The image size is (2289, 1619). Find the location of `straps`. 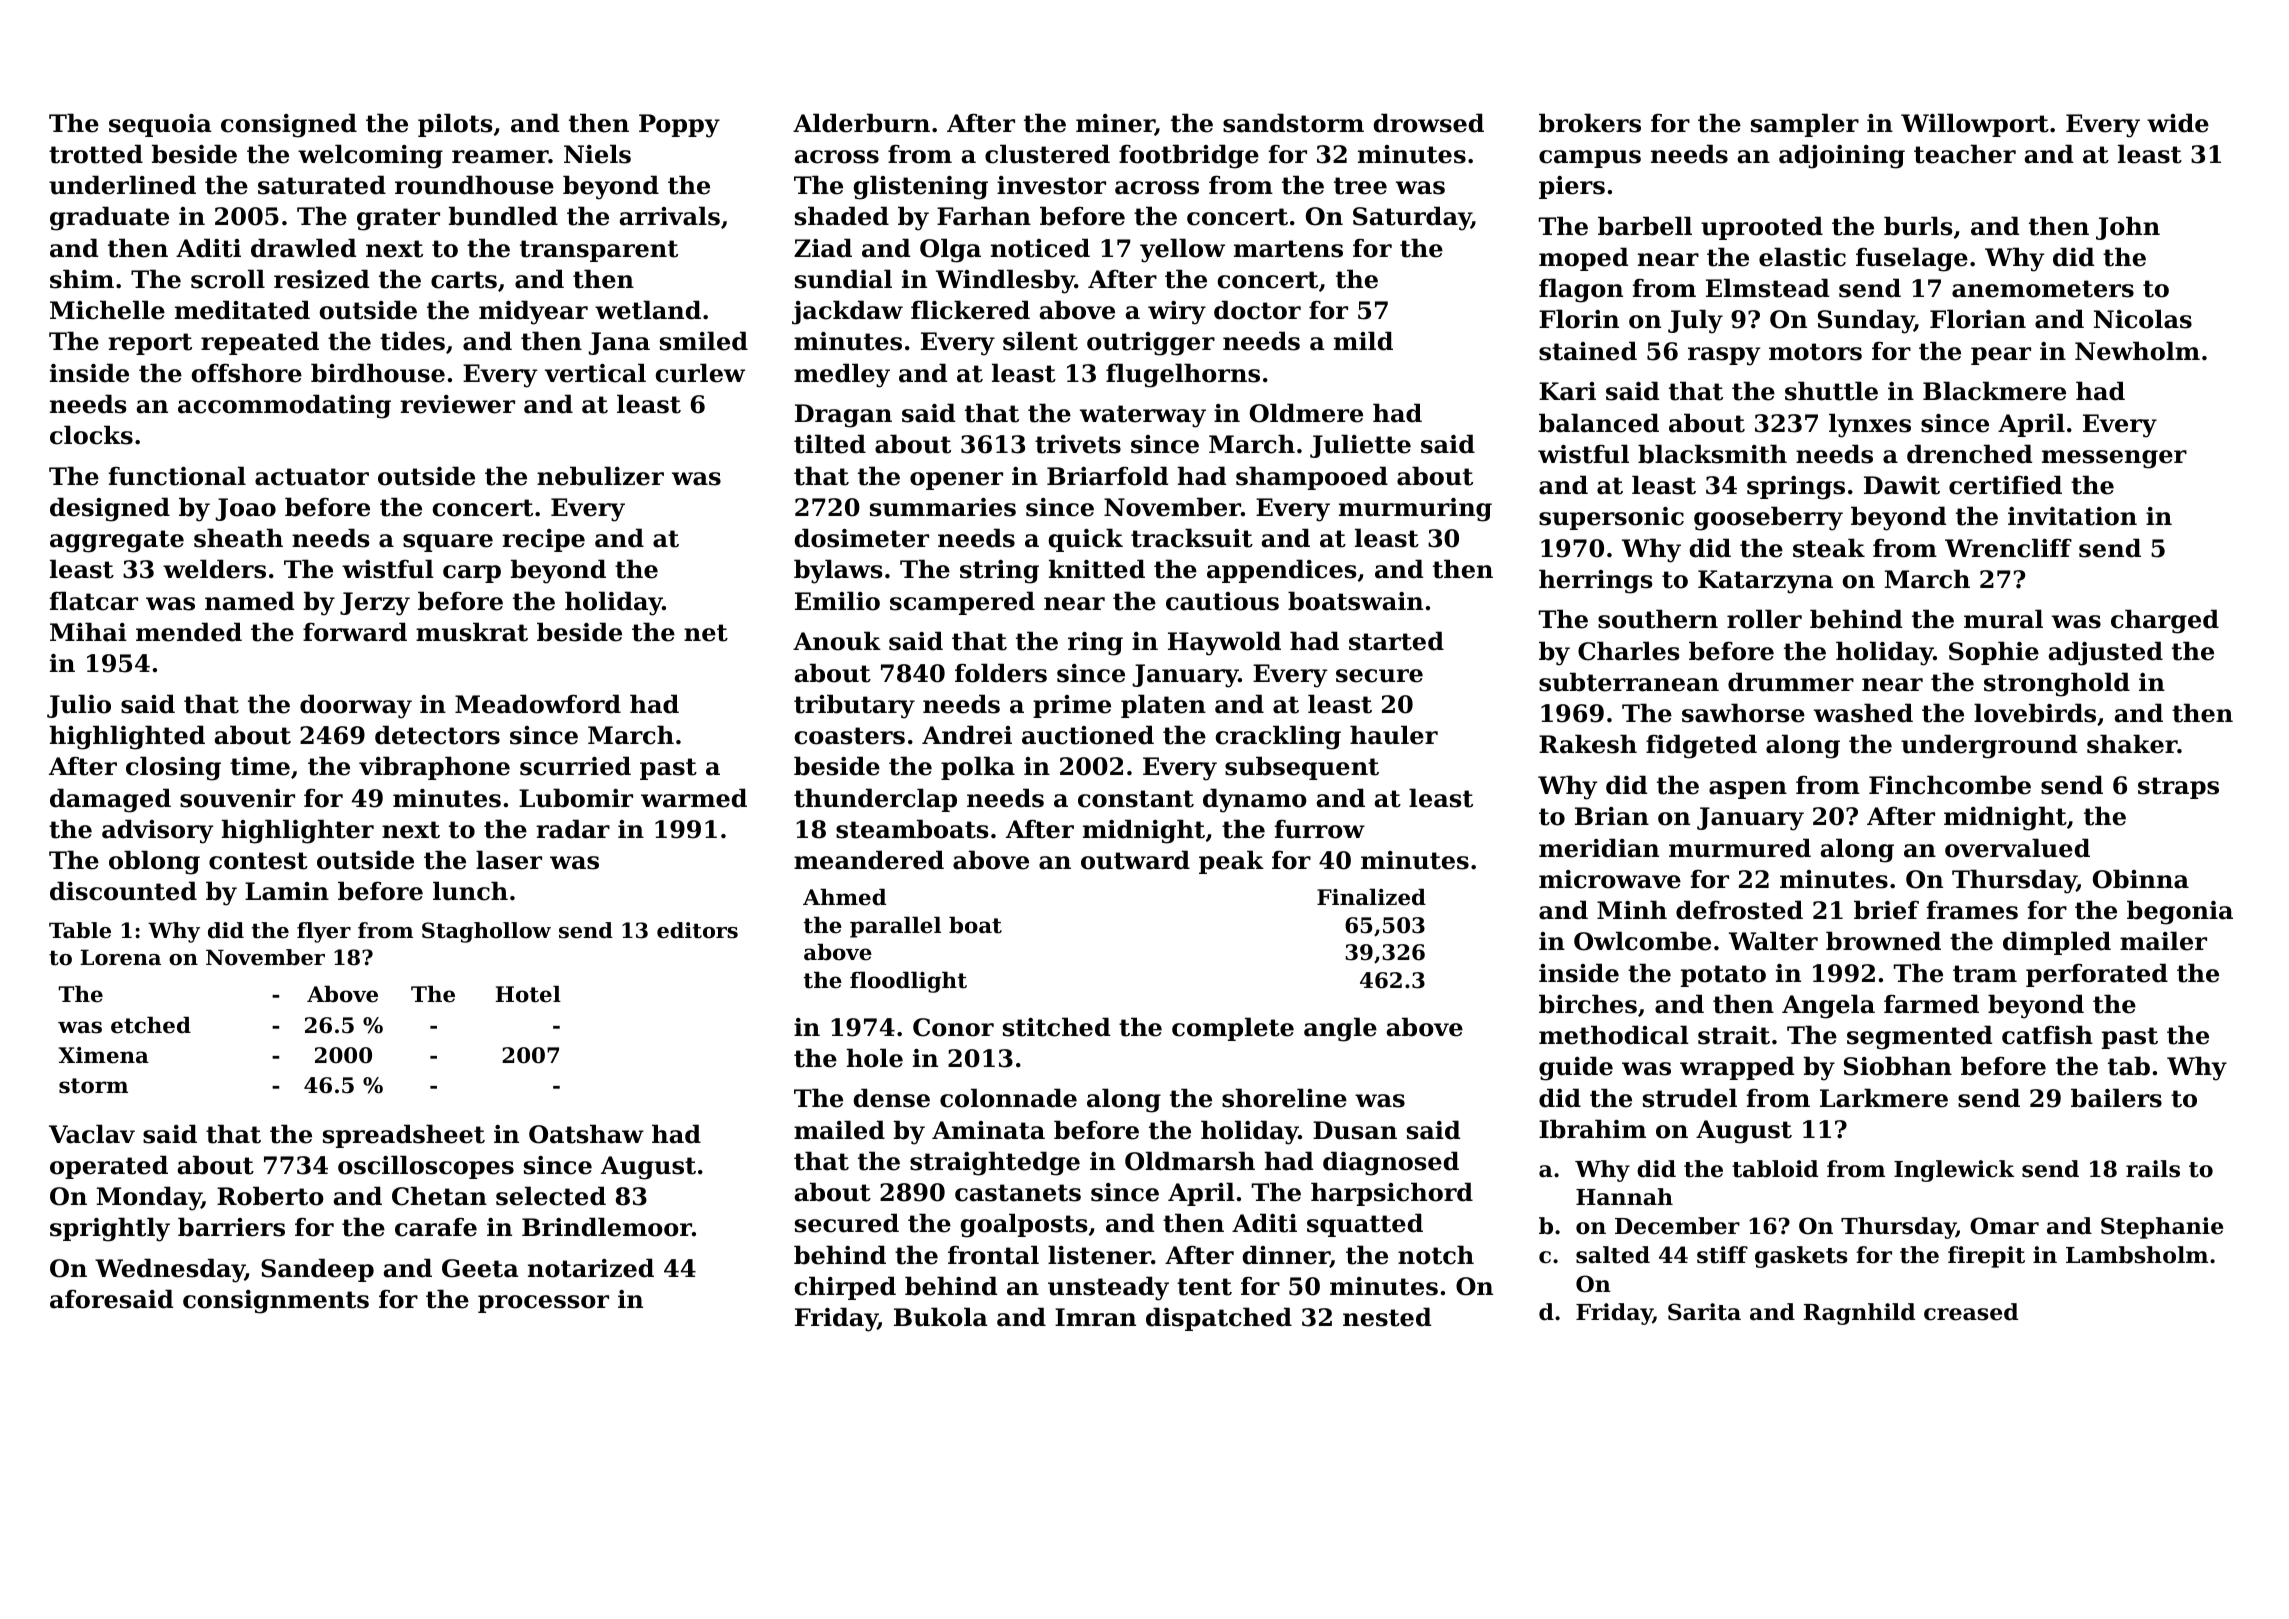

straps is located at coordinates (2178, 788).
